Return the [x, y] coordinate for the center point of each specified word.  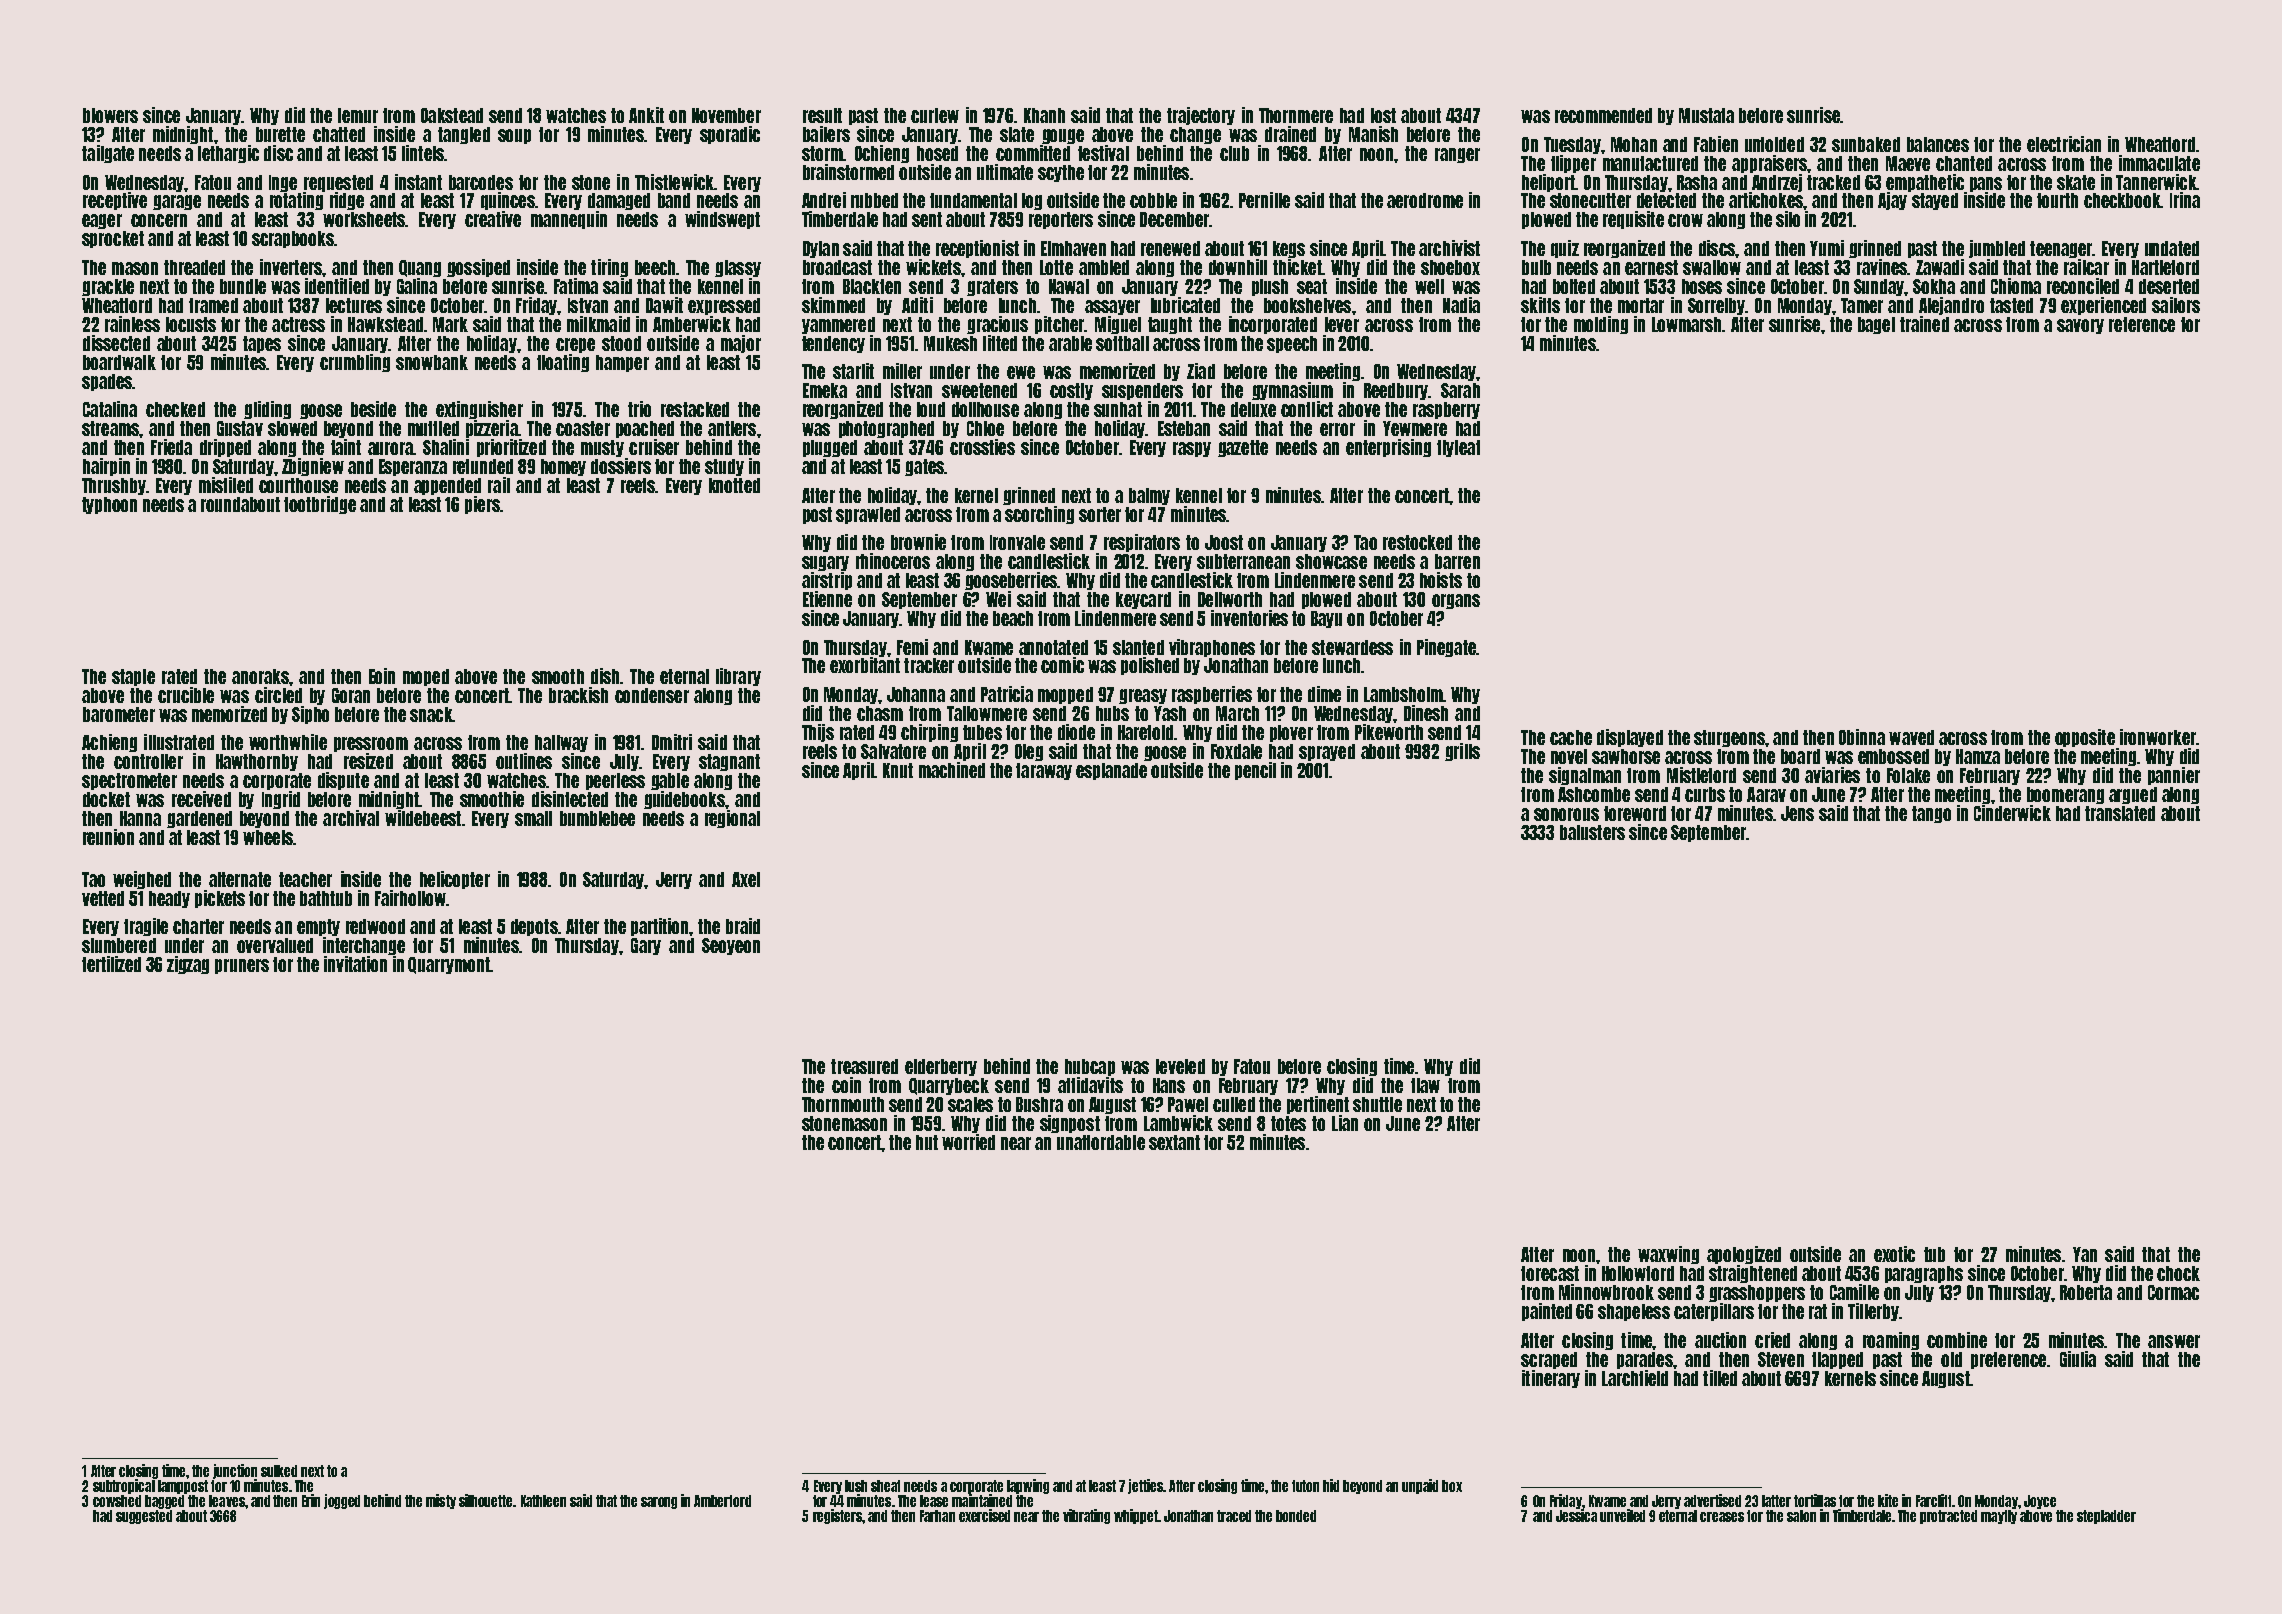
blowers [110, 115]
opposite [2085, 738]
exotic [1894, 1254]
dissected [116, 343]
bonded [1296, 1516]
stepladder [2106, 1517]
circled [278, 695]
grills [1462, 752]
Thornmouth [843, 1104]
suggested [144, 1517]
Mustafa [1706, 115]
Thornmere [1296, 115]
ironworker [2158, 737]
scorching [1039, 515]
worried [968, 1142]
